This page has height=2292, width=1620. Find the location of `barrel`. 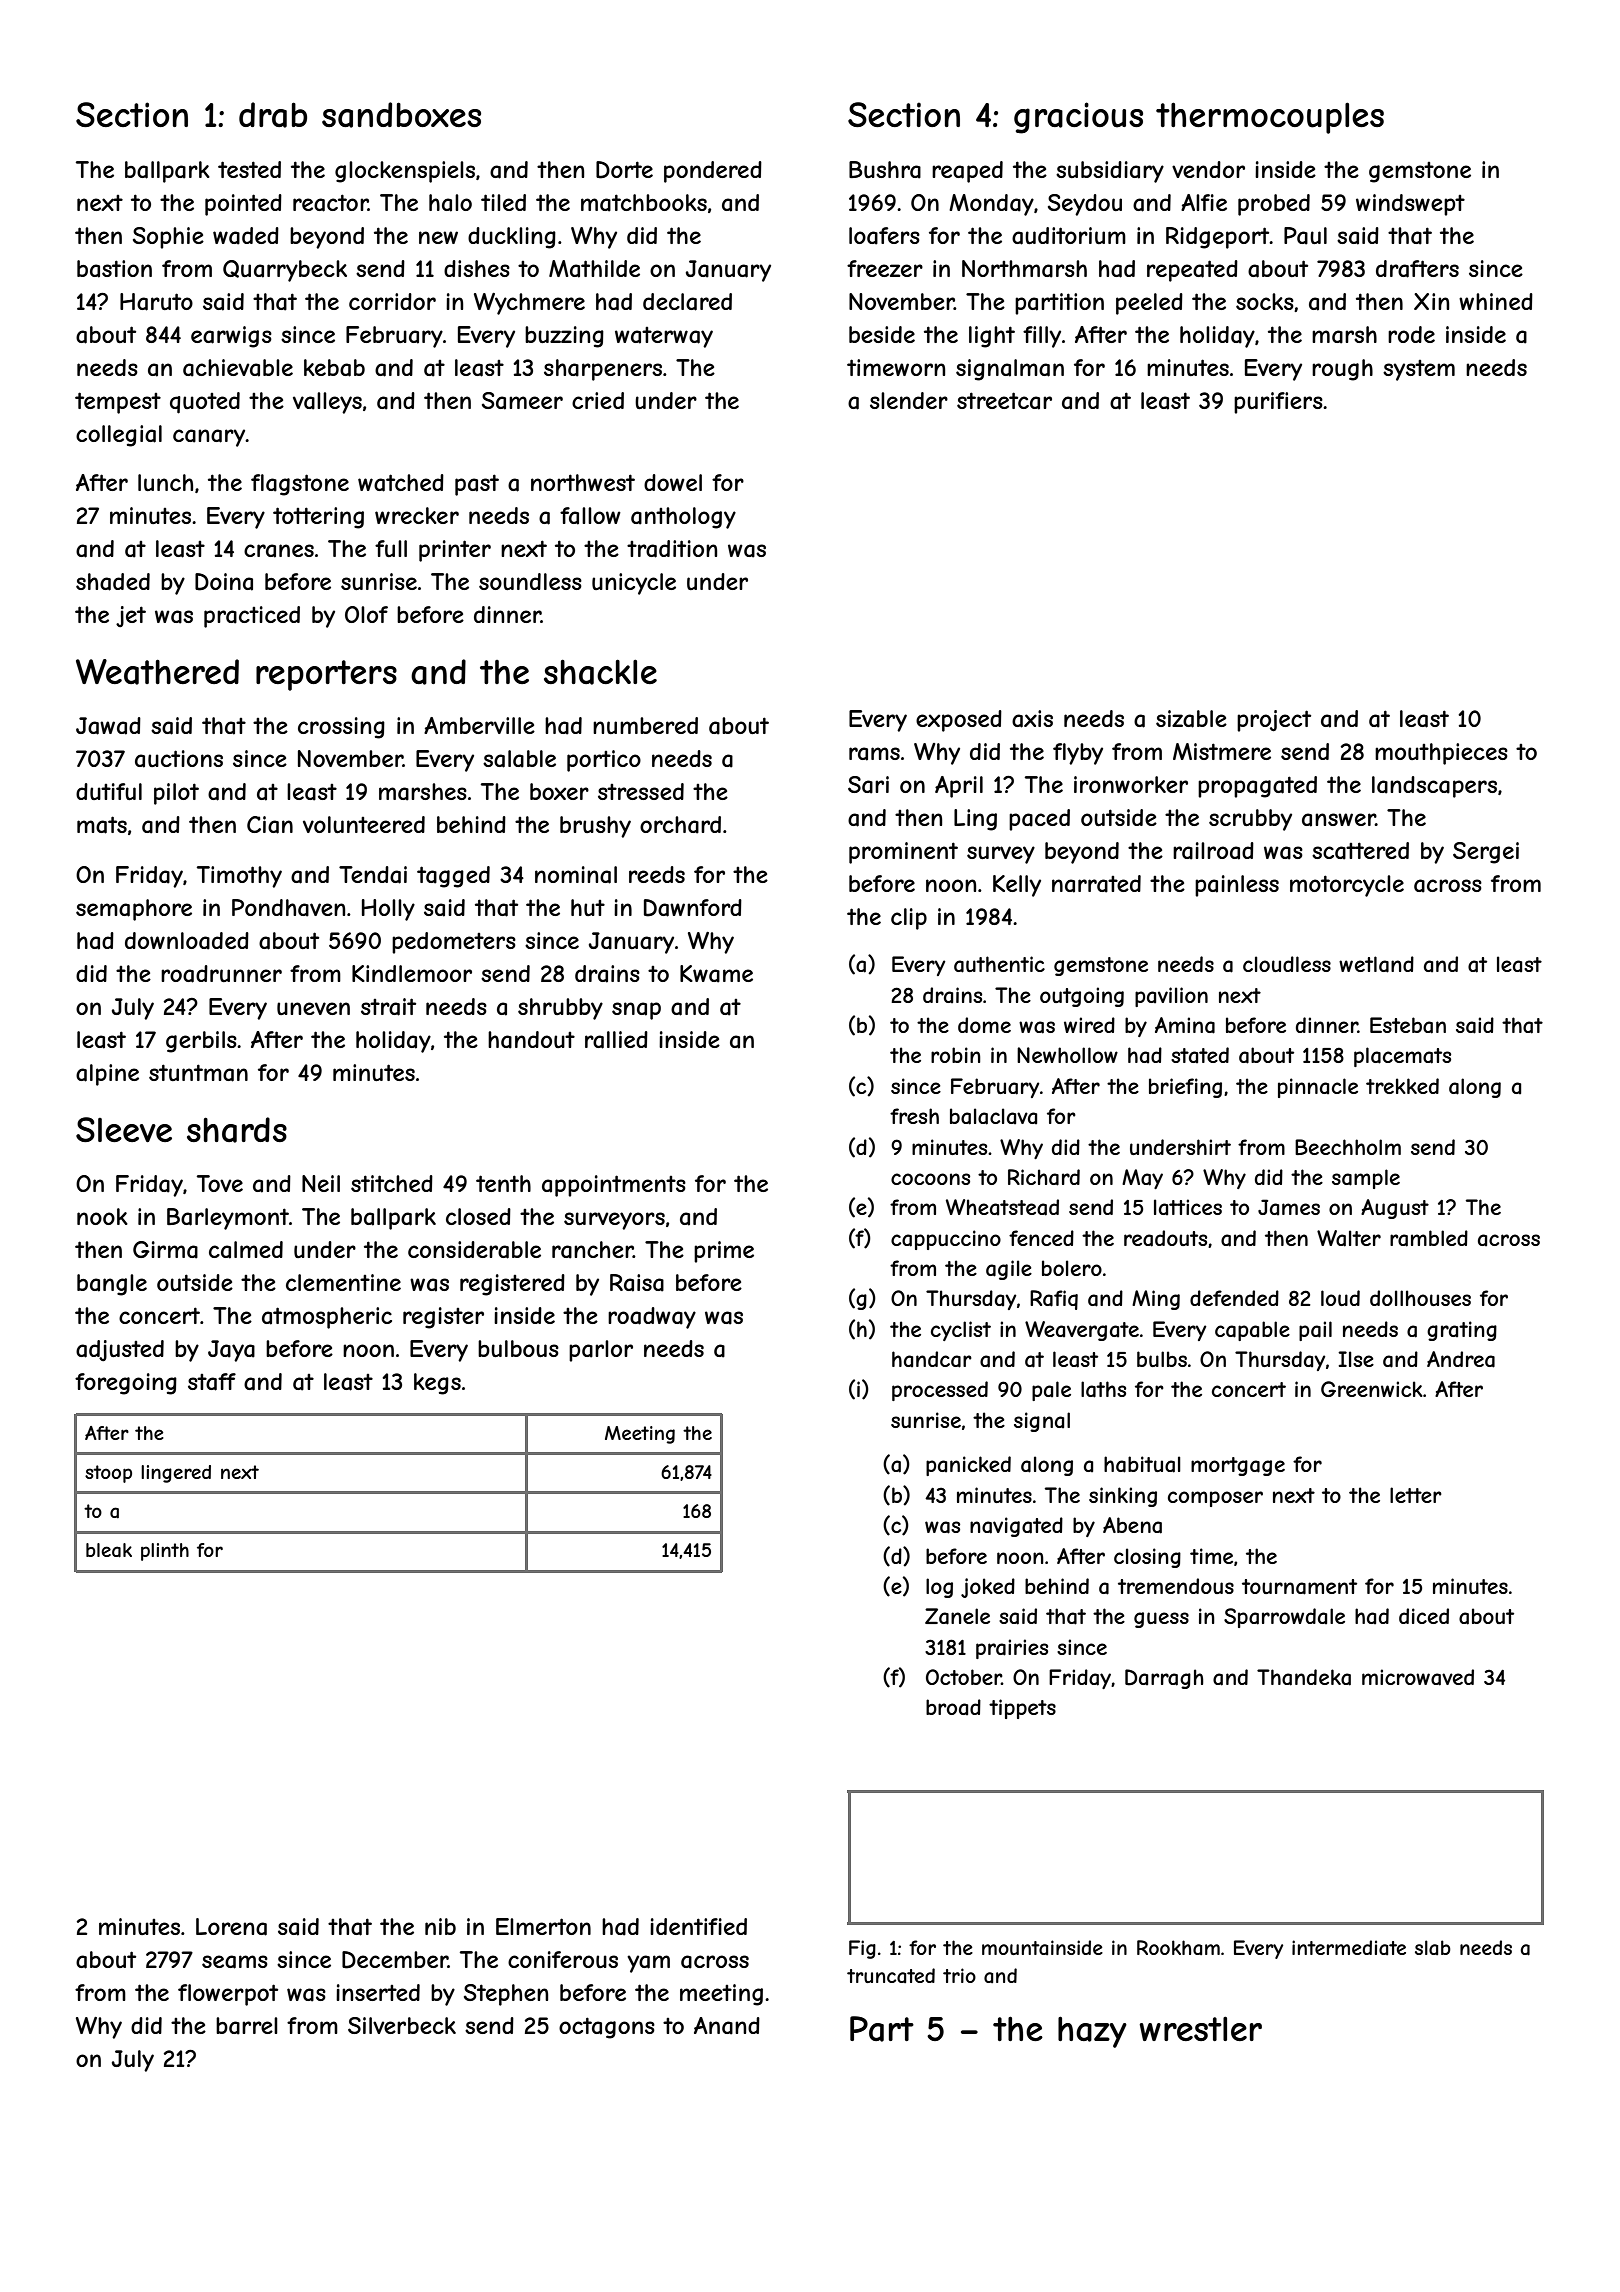

barrel is located at coordinates (247, 2026).
